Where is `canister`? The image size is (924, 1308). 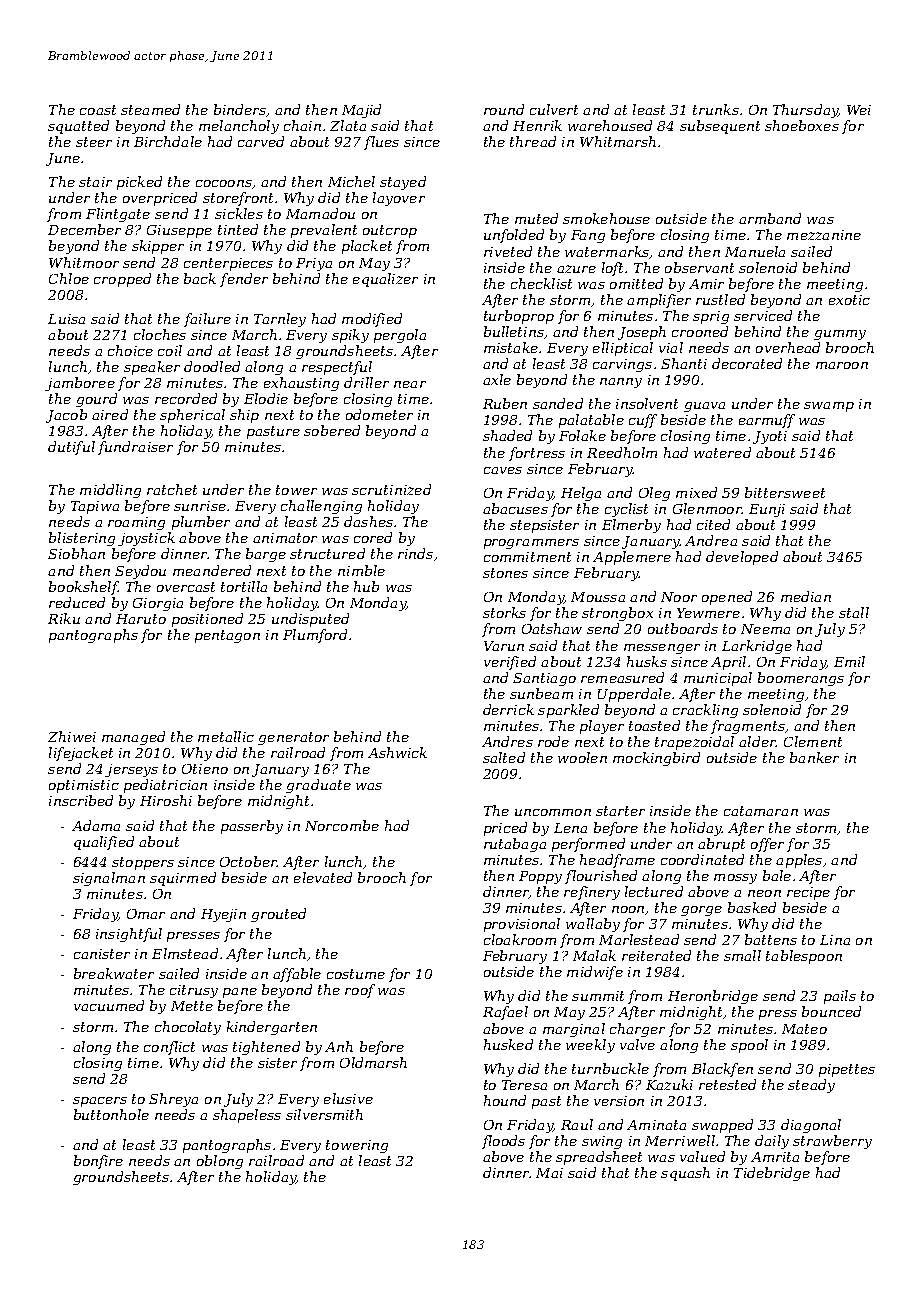 canister is located at coordinates (102, 954).
